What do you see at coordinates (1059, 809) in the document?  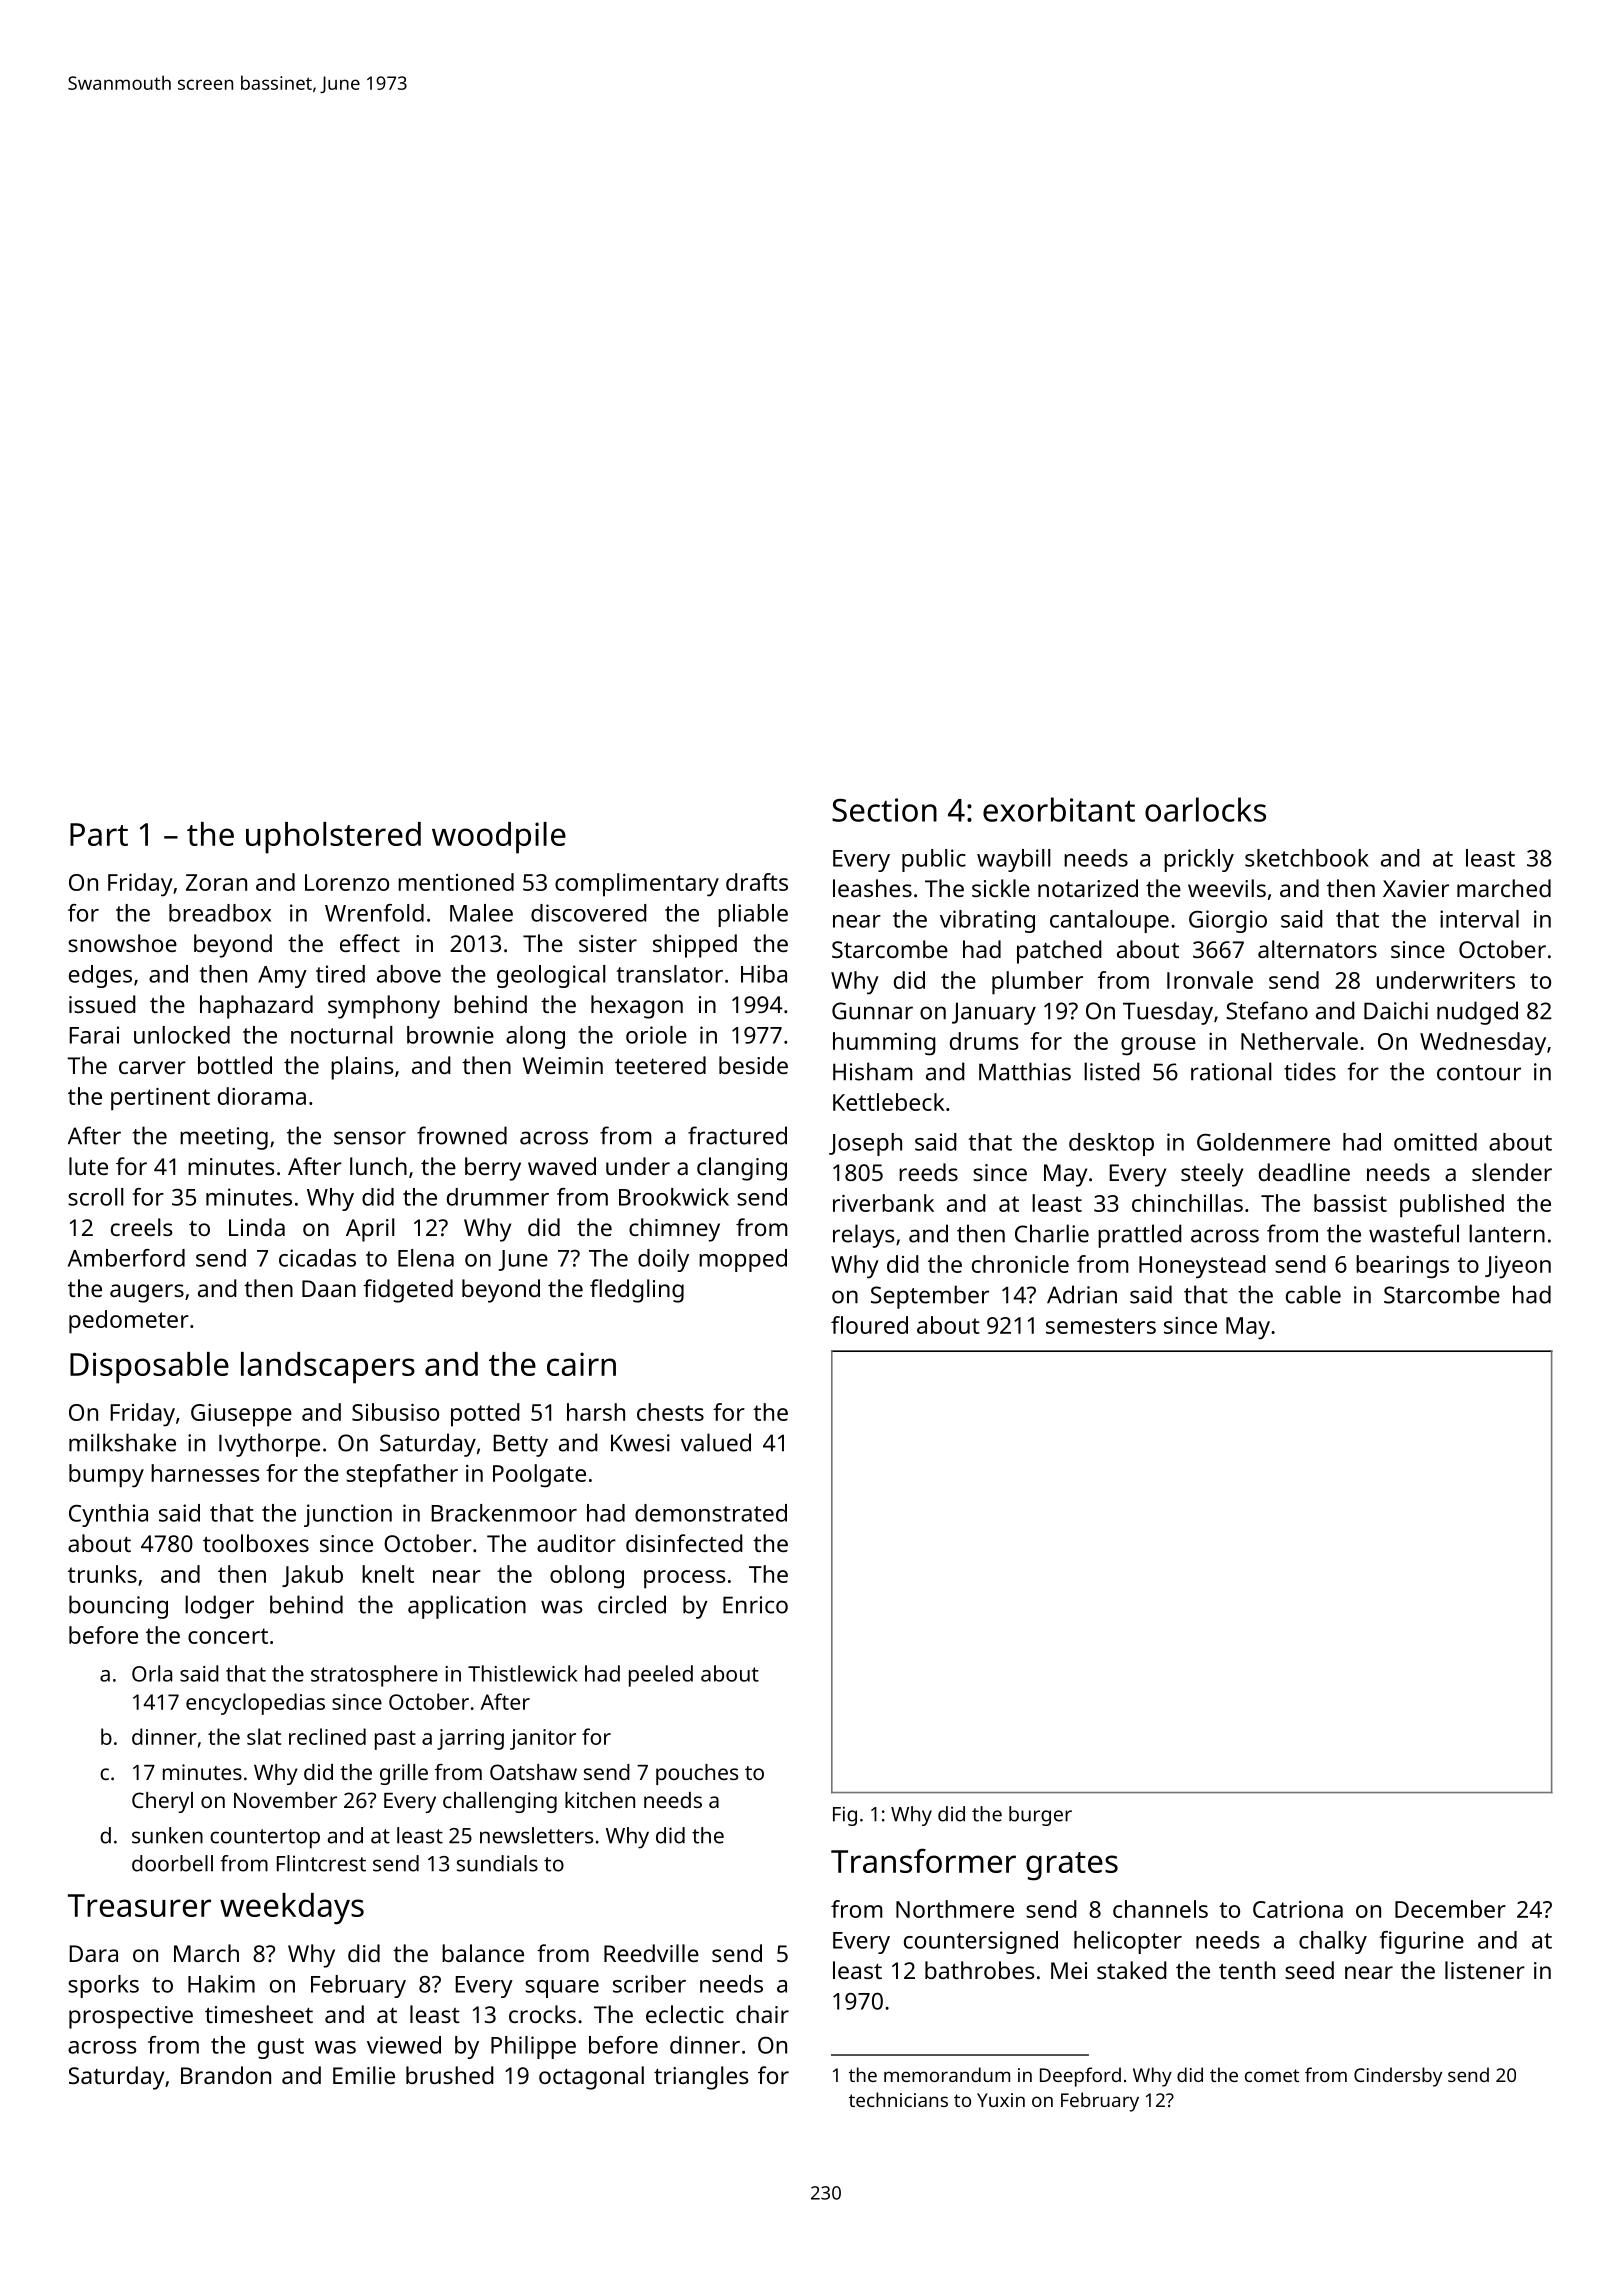 I see `exorbitant` at bounding box center [1059, 809].
